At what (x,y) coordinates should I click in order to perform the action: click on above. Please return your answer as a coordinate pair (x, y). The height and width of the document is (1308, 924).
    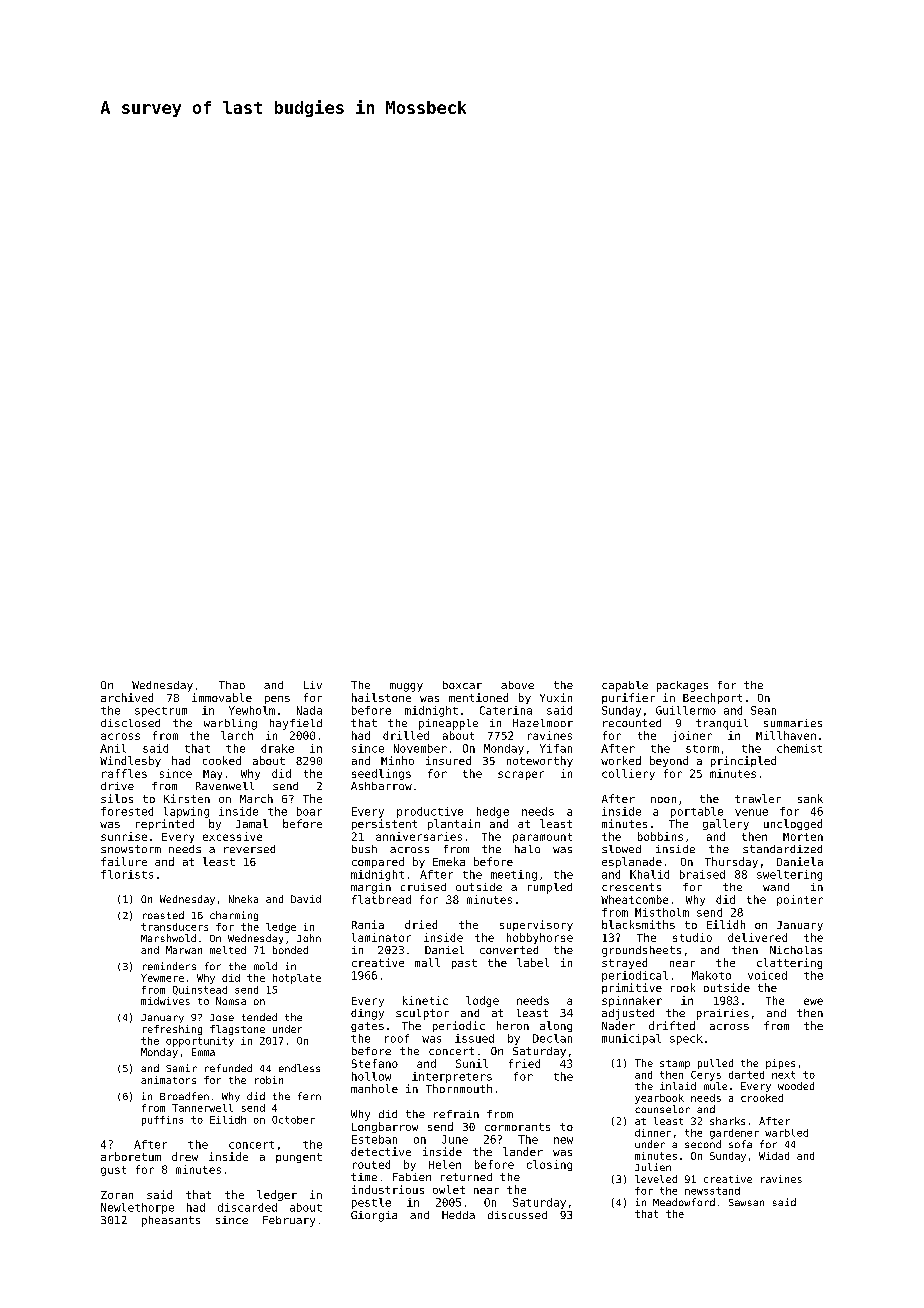
    Looking at the image, I should click on (517, 685).
